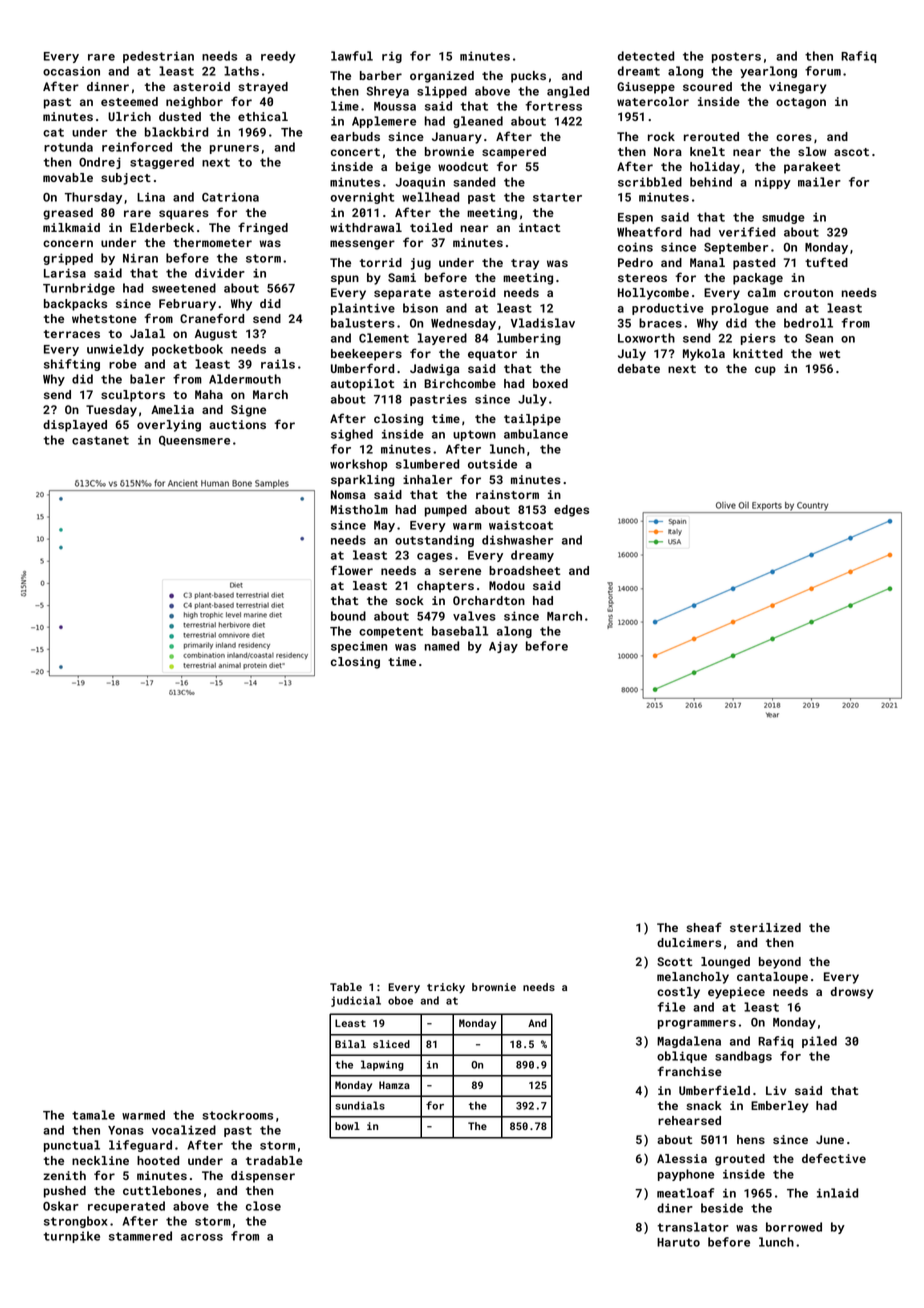 Image resolution: width=924 pixels, height=1308 pixels. What do you see at coordinates (808, 293) in the screenshot?
I see `crouton` at bounding box center [808, 293].
